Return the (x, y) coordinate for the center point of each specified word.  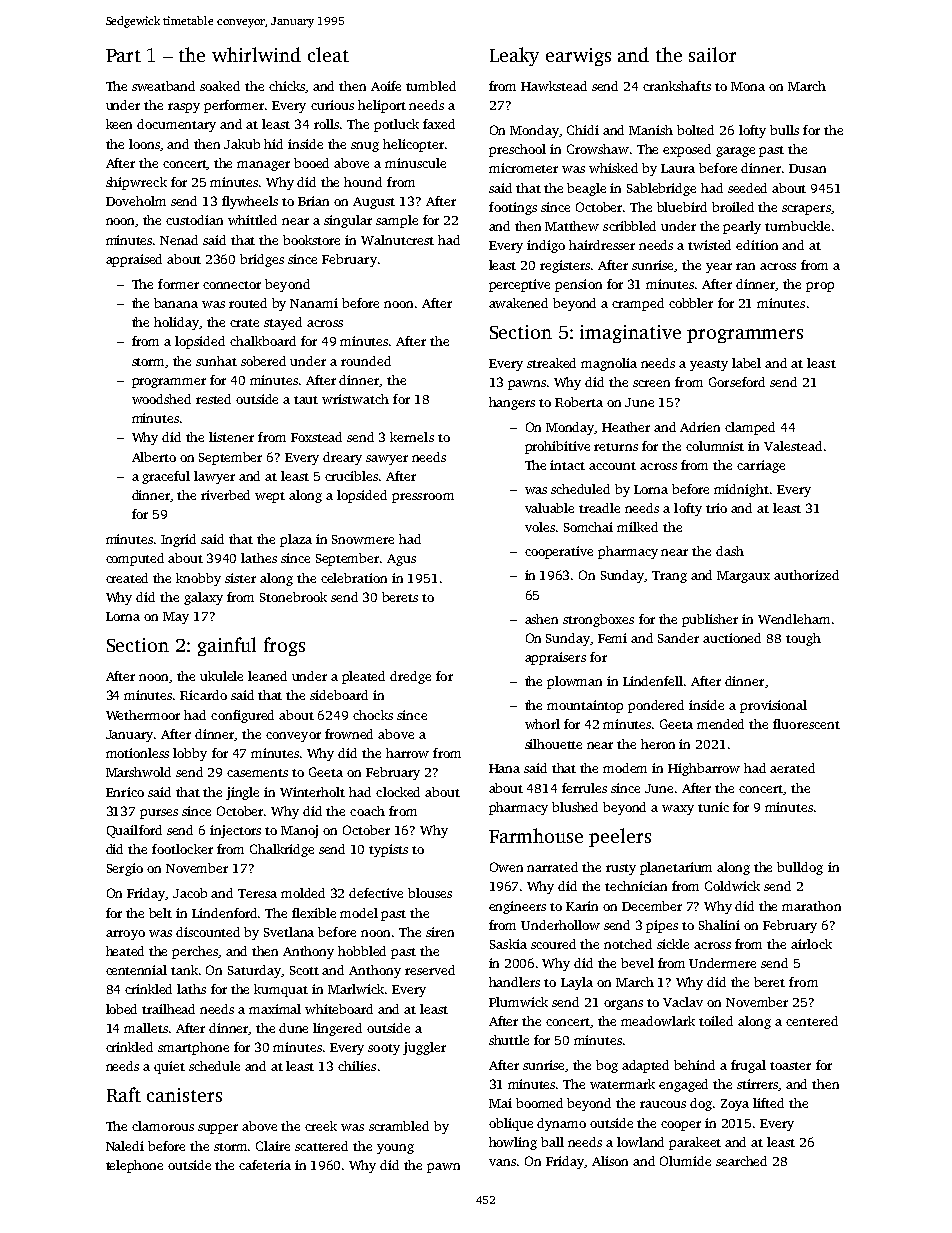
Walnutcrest (397, 240)
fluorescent (806, 724)
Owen (506, 867)
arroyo (125, 935)
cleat (328, 54)
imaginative (630, 334)
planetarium (676, 868)
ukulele (221, 676)
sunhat (216, 361)
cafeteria (265, 1165)
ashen (541, 619)
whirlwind (256, 54)
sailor (712, 54)
